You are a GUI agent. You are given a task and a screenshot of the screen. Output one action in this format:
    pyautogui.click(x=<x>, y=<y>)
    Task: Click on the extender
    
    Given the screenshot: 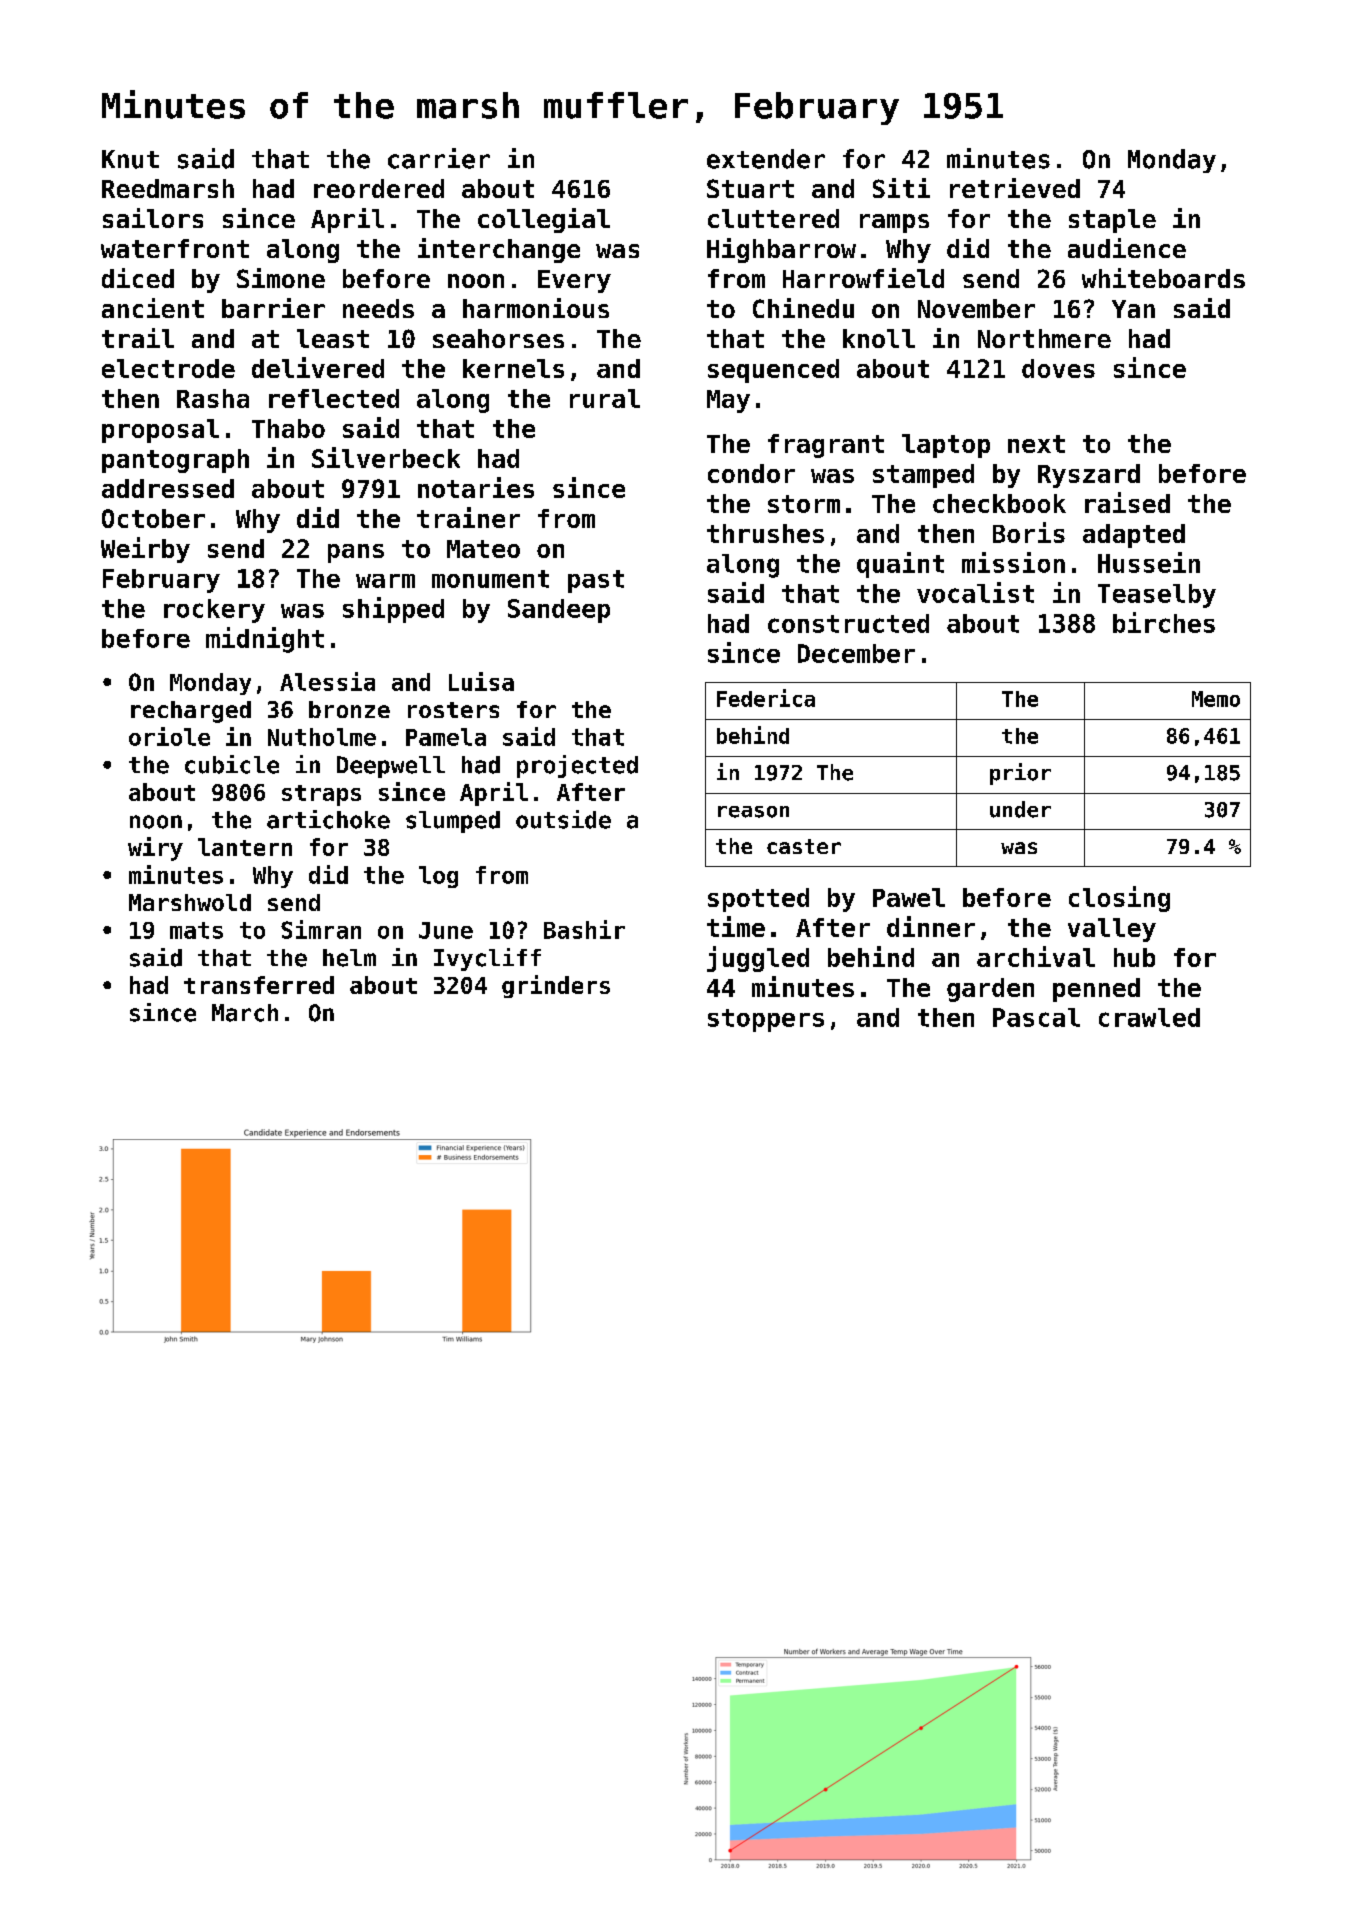 What is the action you would take?
    pyautogui.click(x=766, y=159)
